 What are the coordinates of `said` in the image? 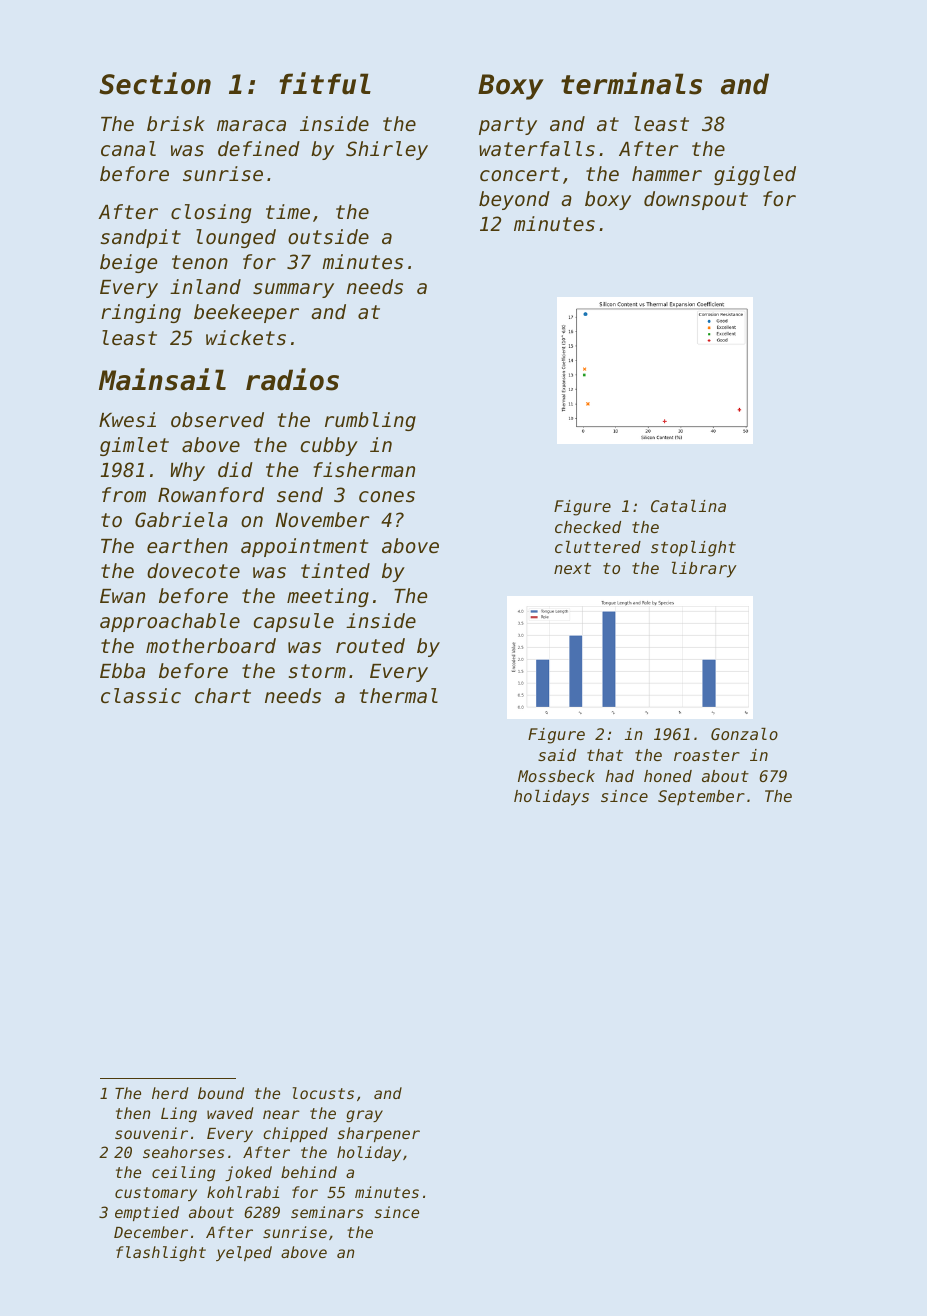 It's located at (557, 755).
